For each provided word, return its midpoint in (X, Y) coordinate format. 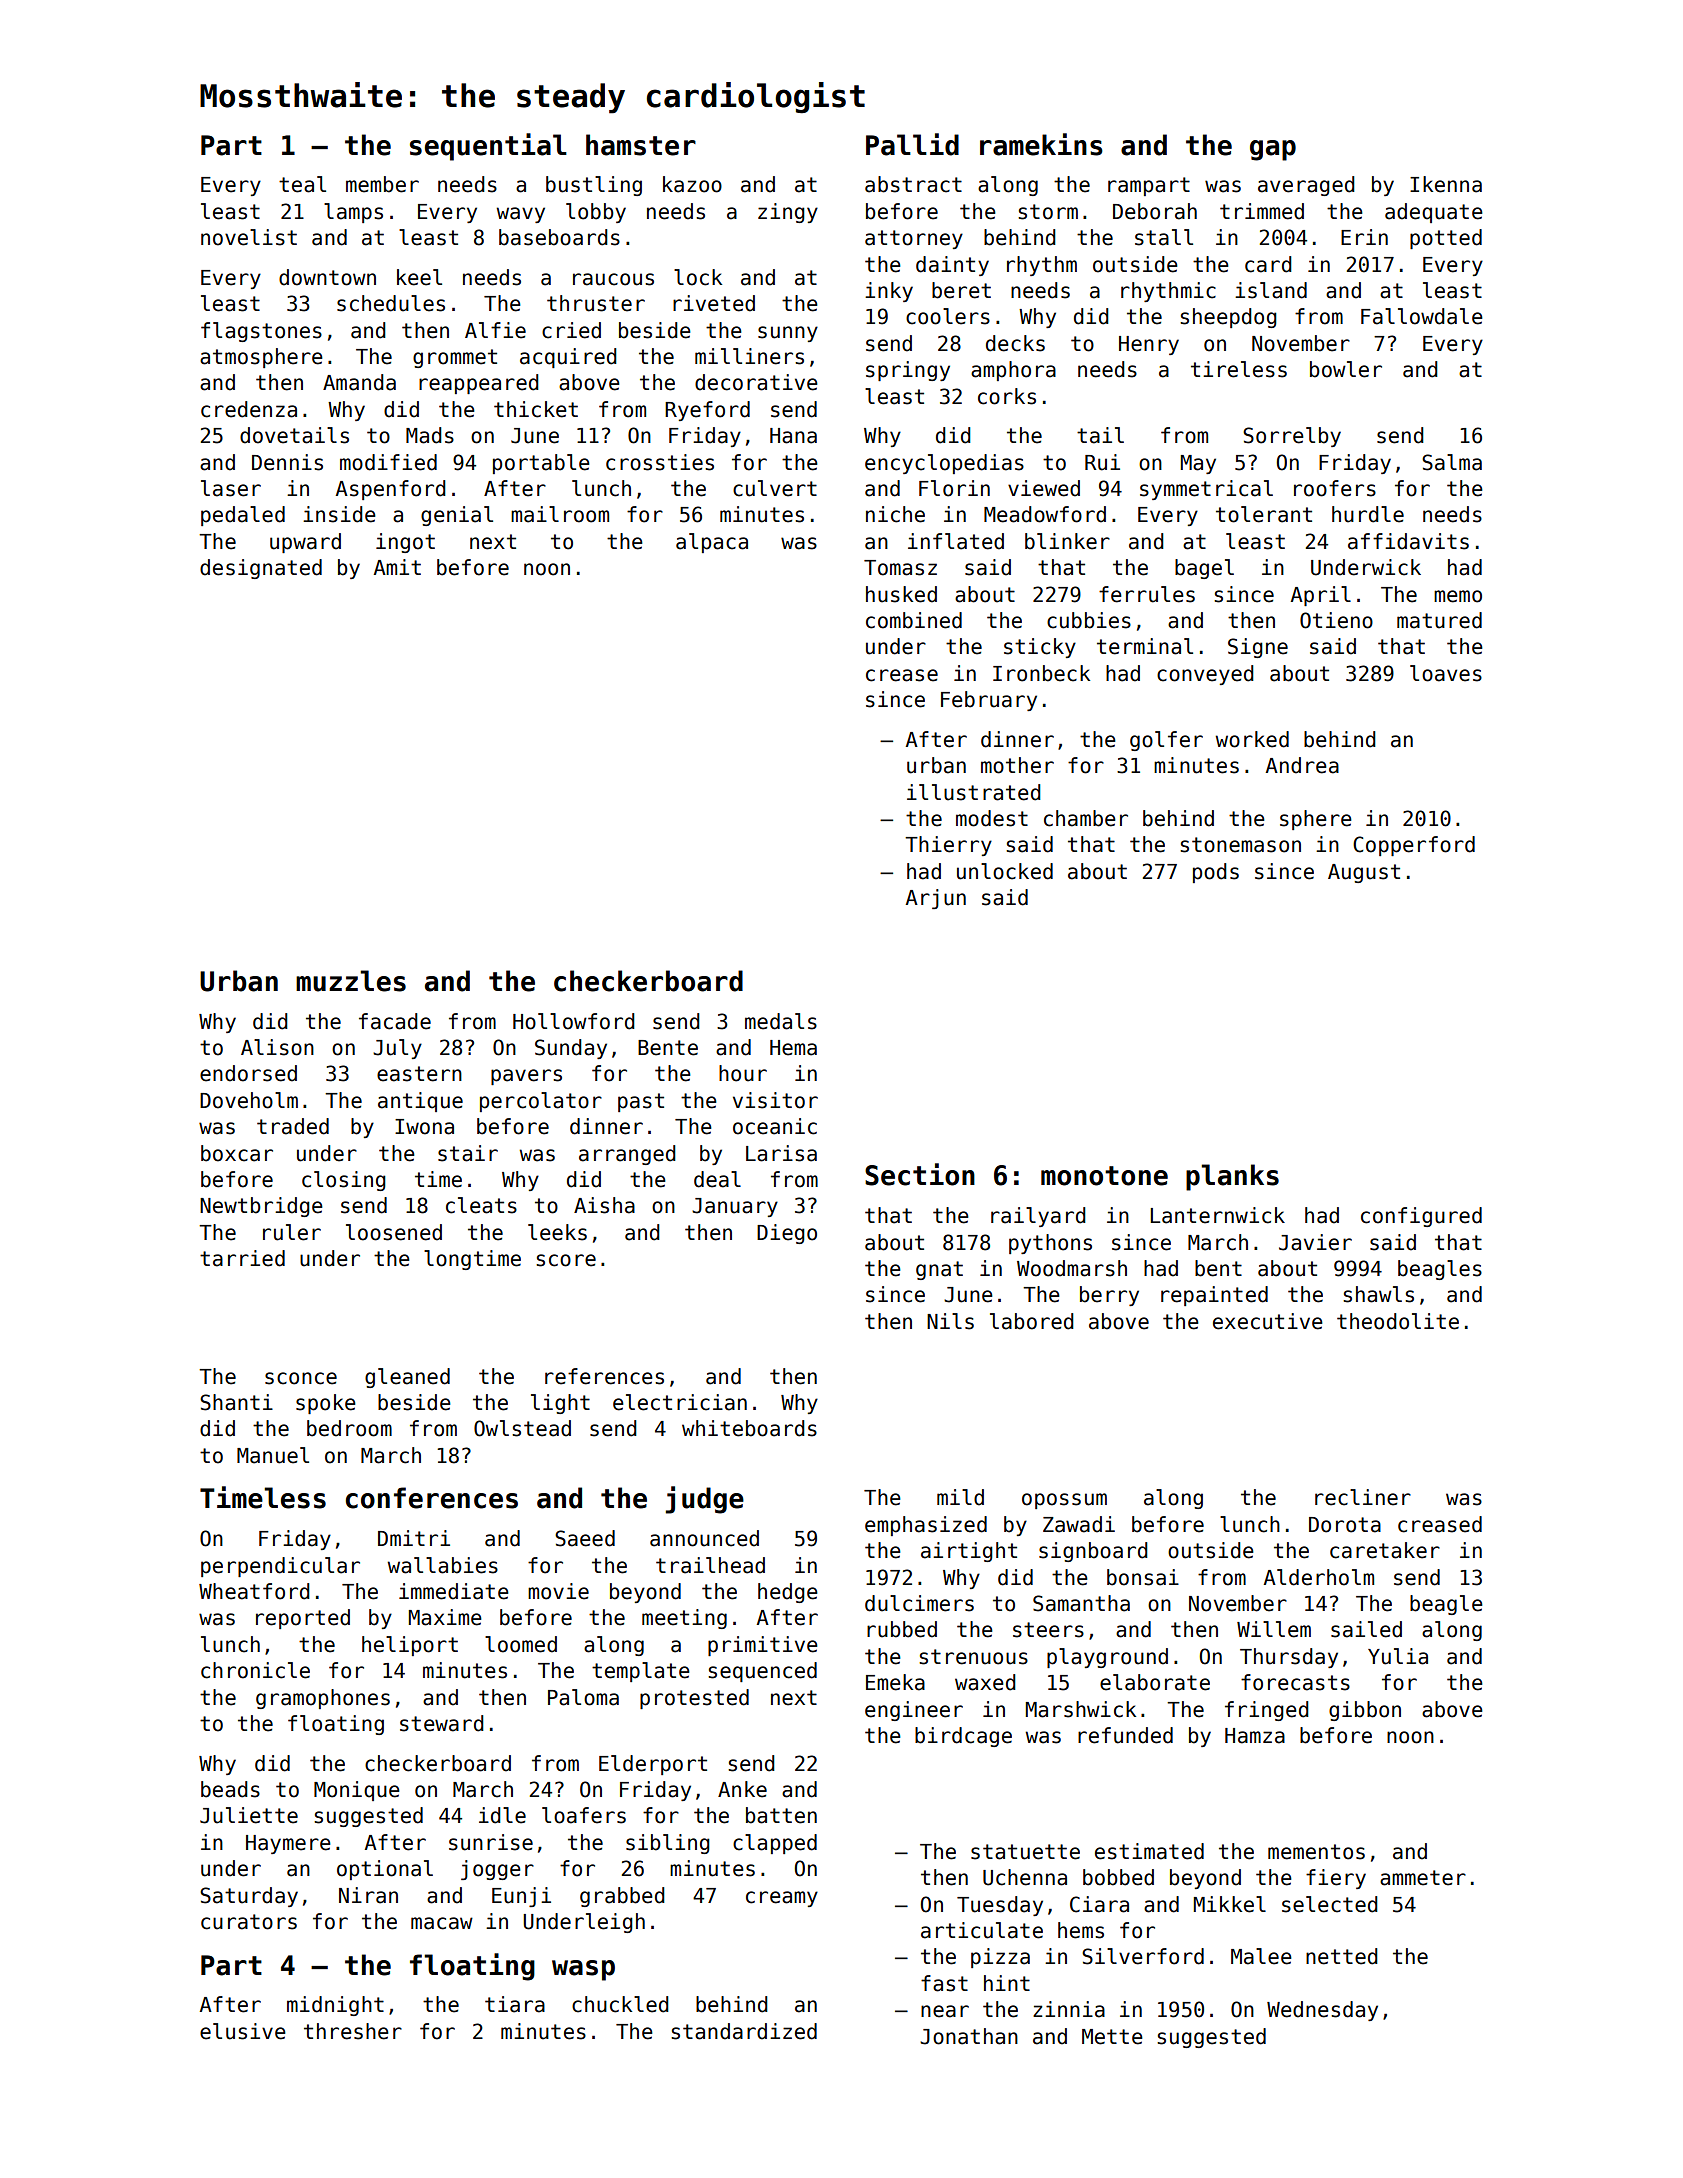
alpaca (712, 543)
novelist (249, 237)
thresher (353, 2031)
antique (420, 1102)
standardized (744, 2031)
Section (920, 1174)
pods (1216, 873)
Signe (1258, 648)
